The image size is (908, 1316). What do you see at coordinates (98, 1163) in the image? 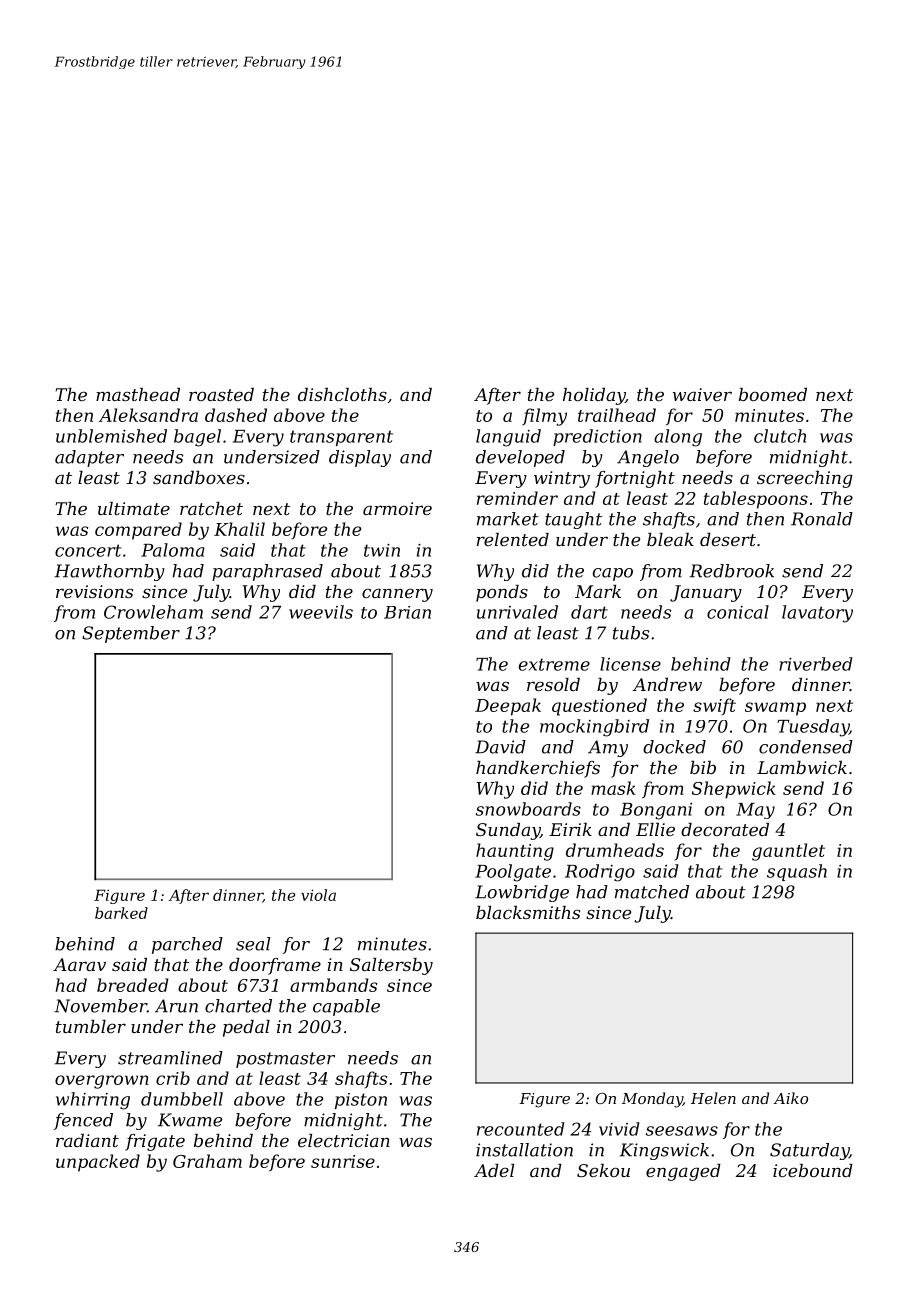
I see `unpacked` at bounding box center [98, 1163].
